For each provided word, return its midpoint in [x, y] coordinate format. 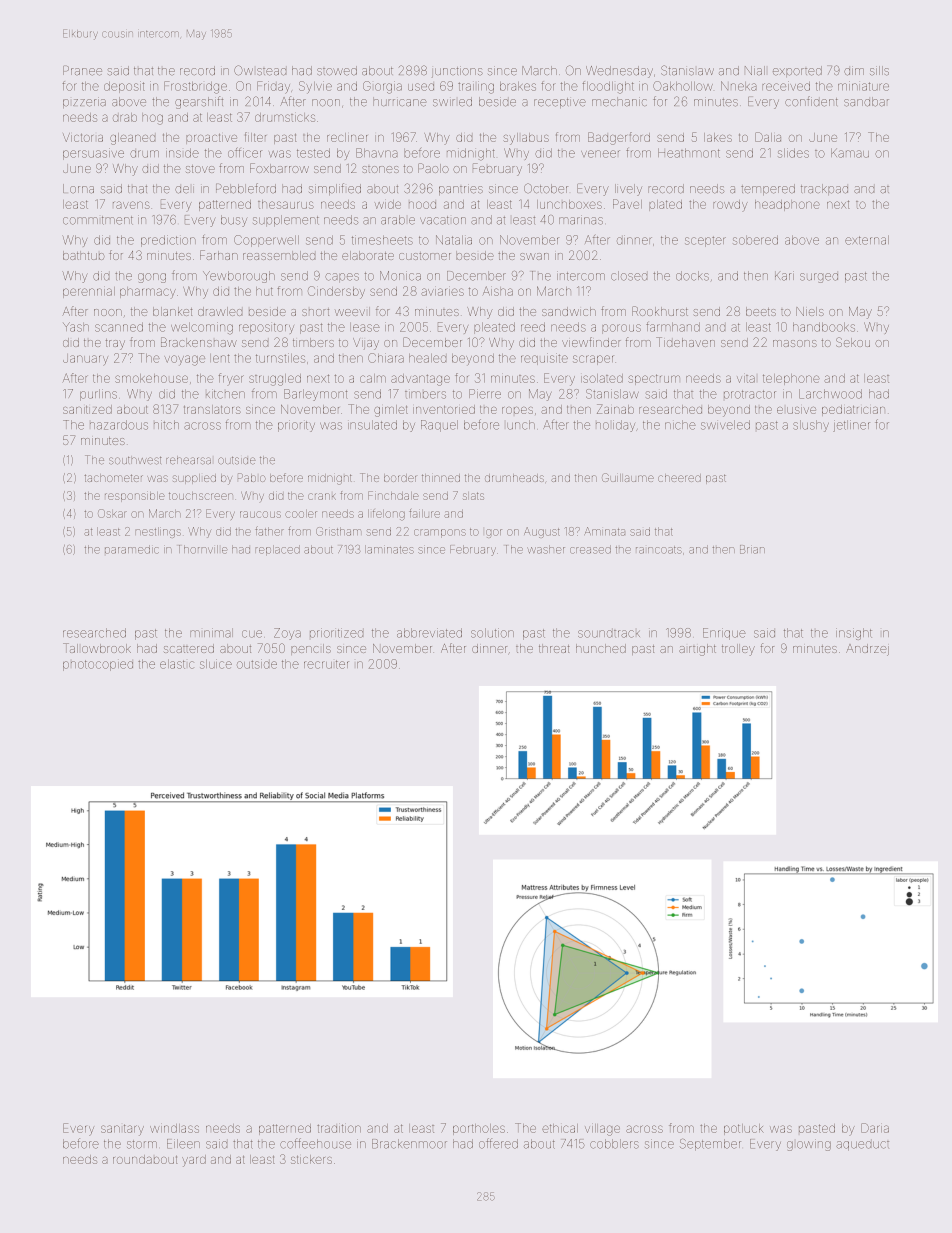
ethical [560, 1128]
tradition [339, 1128]
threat [554, 648]
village [602, 1130]
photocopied [98, 665]
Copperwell [266, 241]
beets [761, 311]
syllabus [526, 139]
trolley [738, 650]
